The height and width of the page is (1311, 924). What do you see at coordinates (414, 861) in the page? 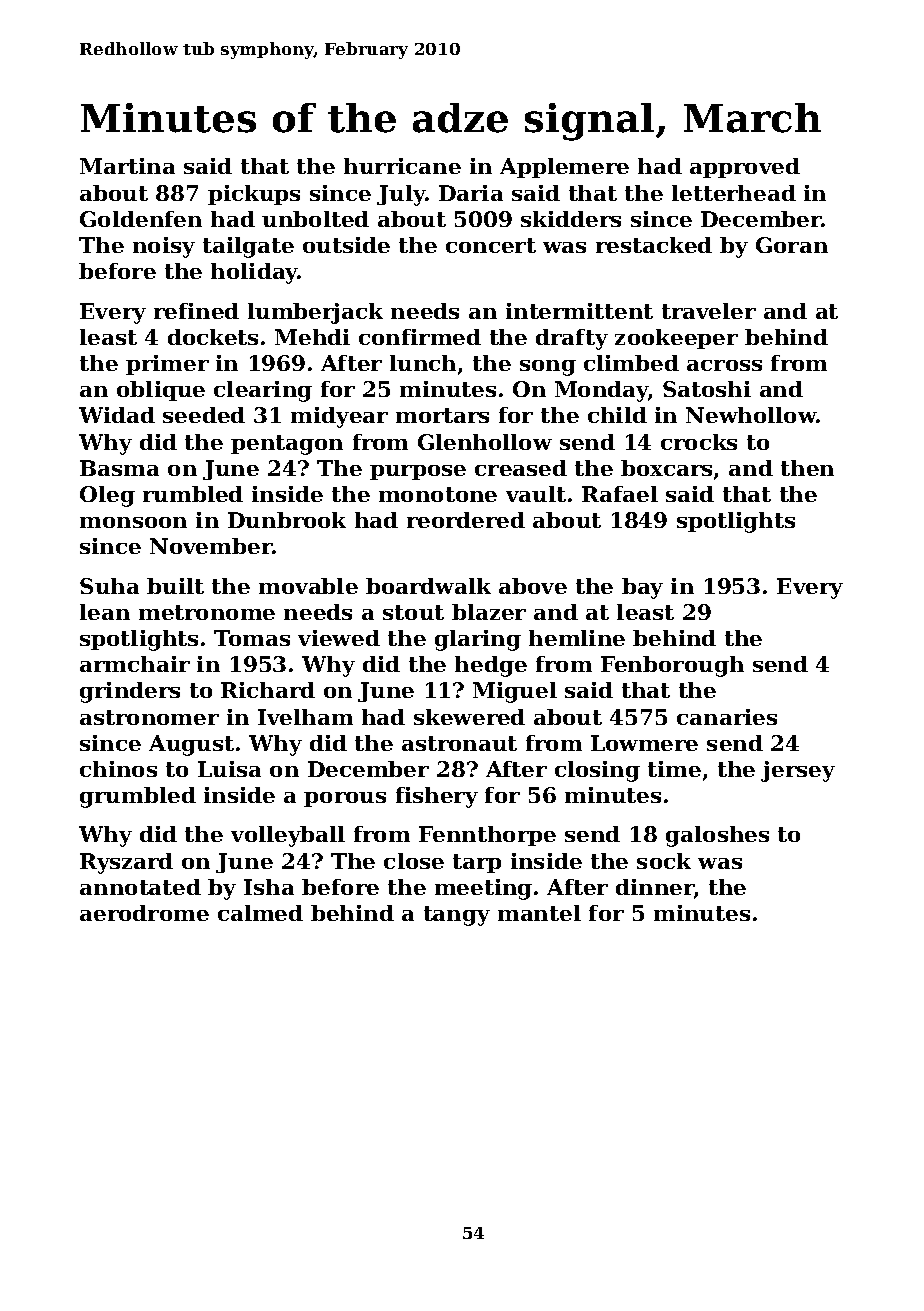
I see `close` at bounding box center [414, 861].
